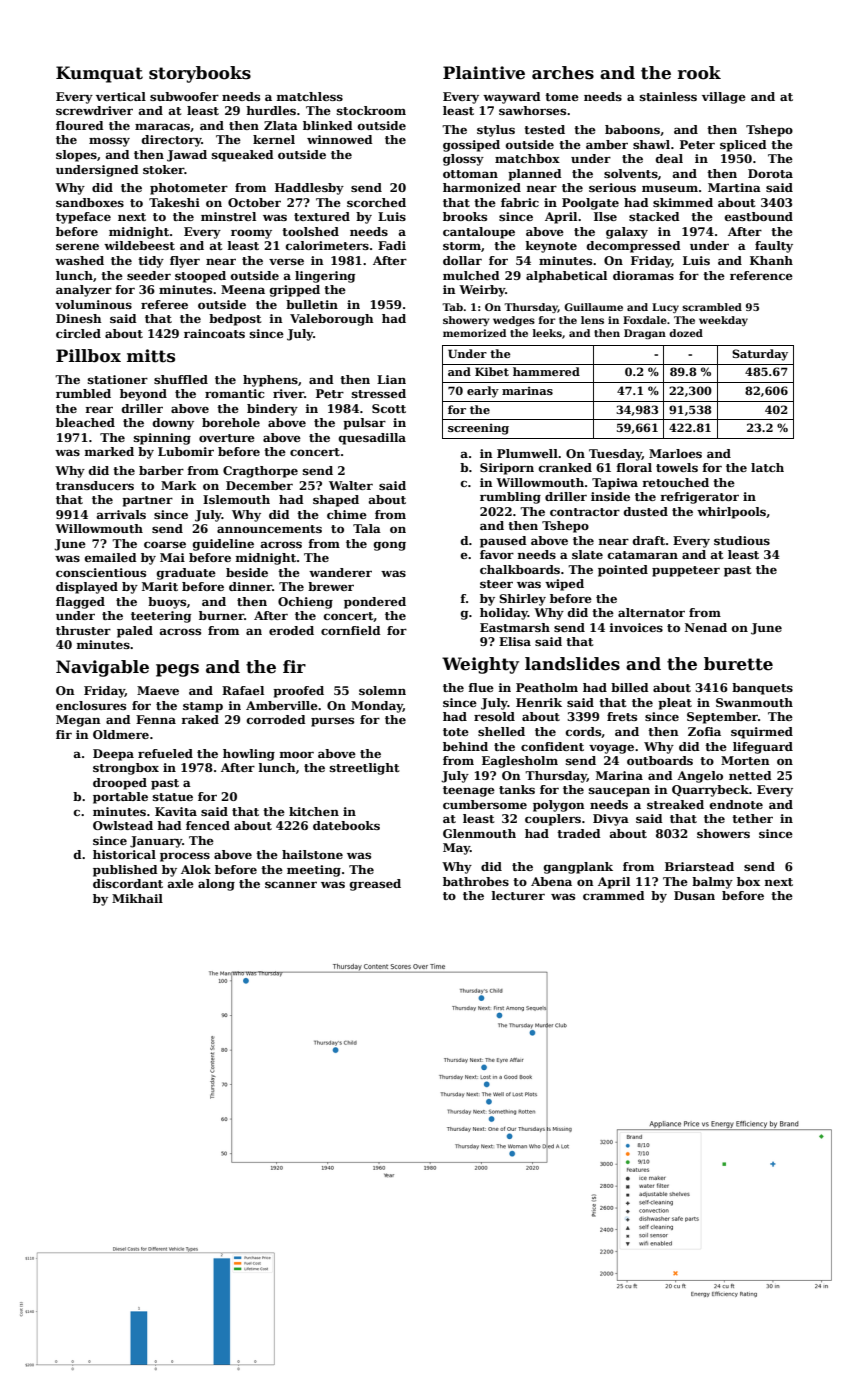 The width and height of the document is (849, 1400). Describe the element at coordinates (675, 453) in the document. I see `Marloes` at that location.
